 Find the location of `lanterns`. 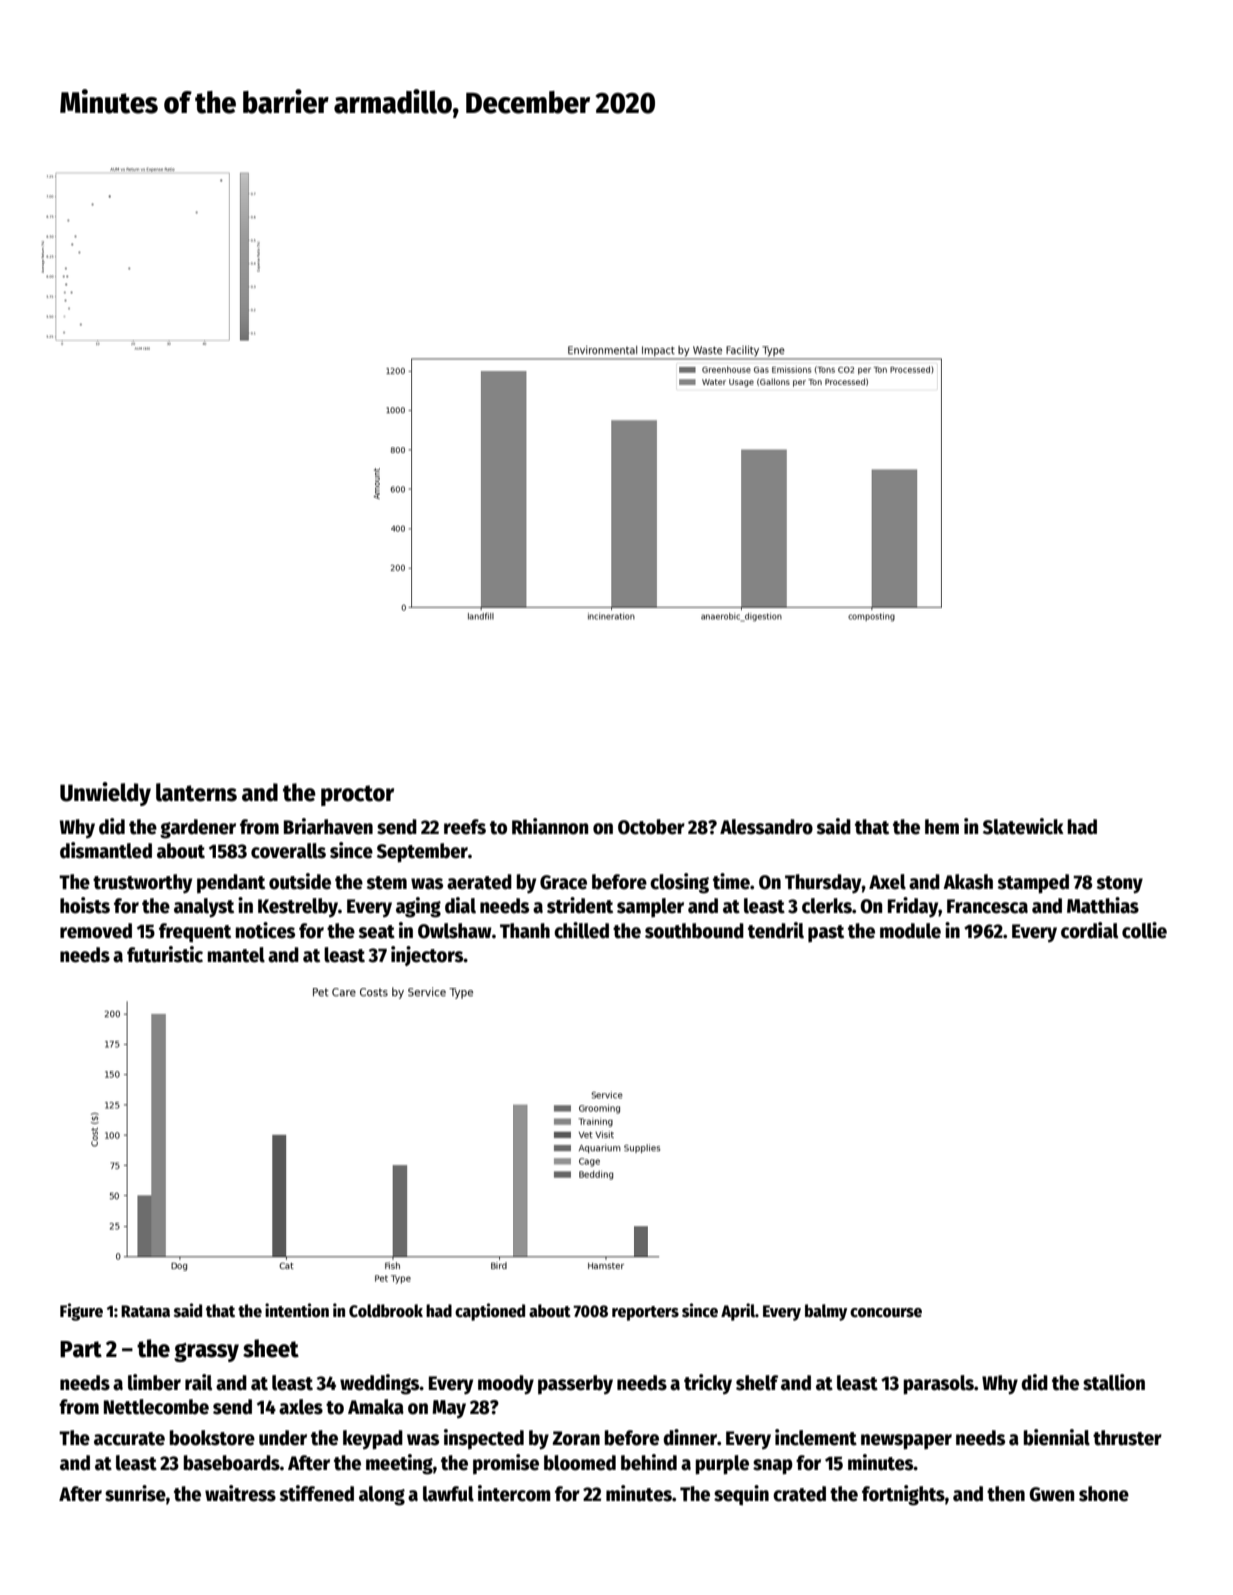

lanterns is located at coordinates (196, 792).
